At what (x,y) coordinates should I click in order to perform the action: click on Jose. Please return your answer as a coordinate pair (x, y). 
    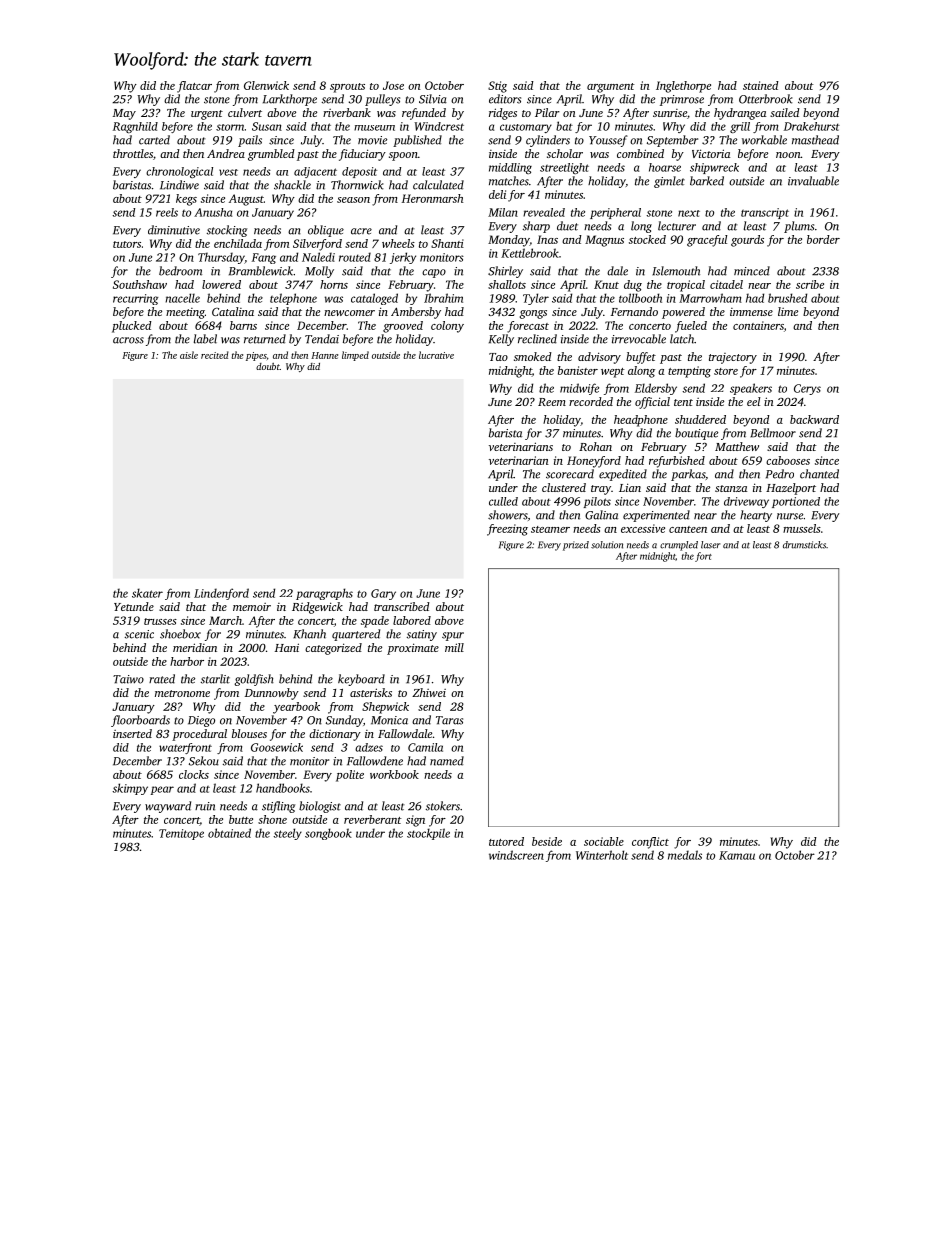
    Looking at the image, I should click on (393, 85).
